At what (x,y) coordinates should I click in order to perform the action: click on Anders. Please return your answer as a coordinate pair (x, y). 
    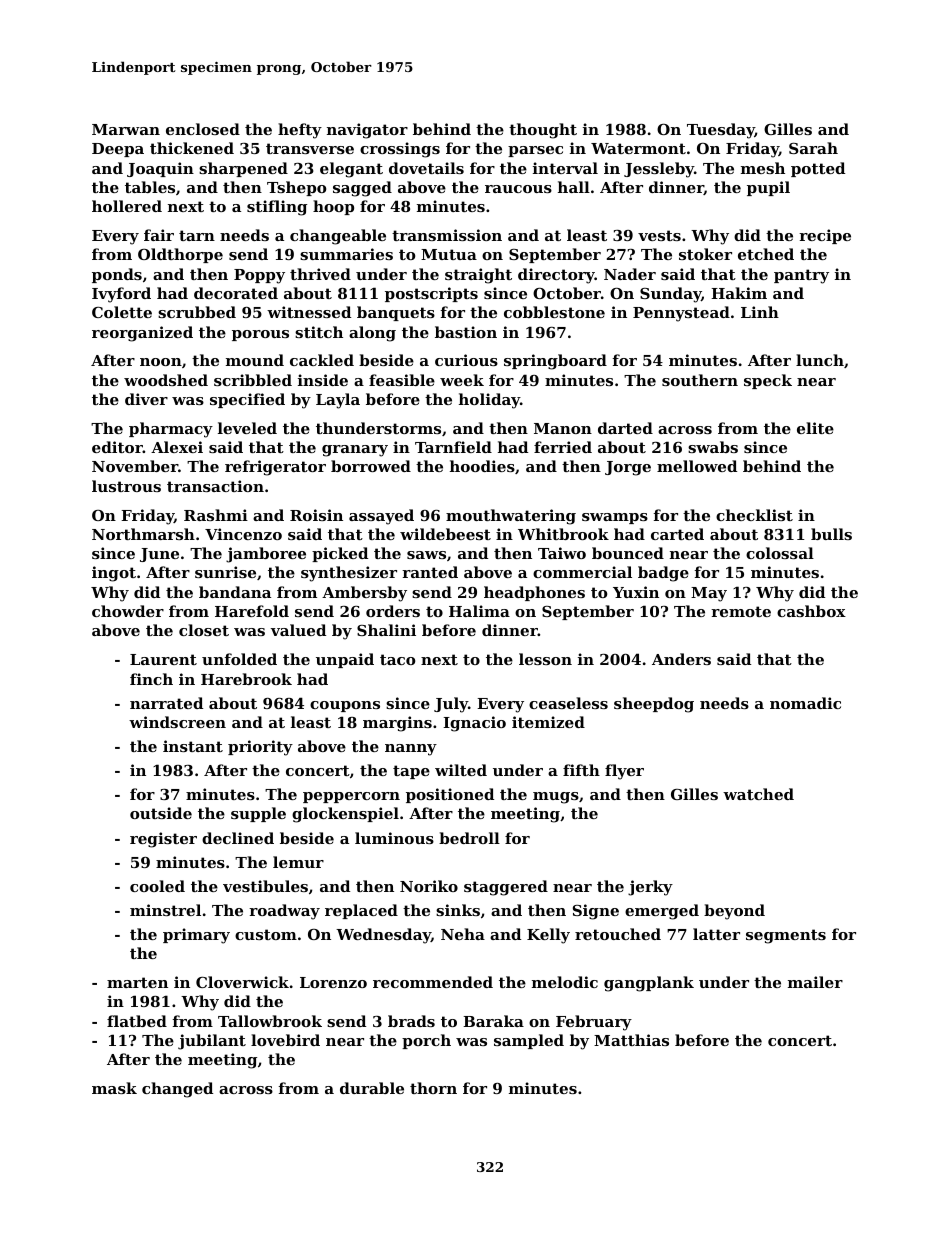
    Looking at the image, I should click on (681, 659).
